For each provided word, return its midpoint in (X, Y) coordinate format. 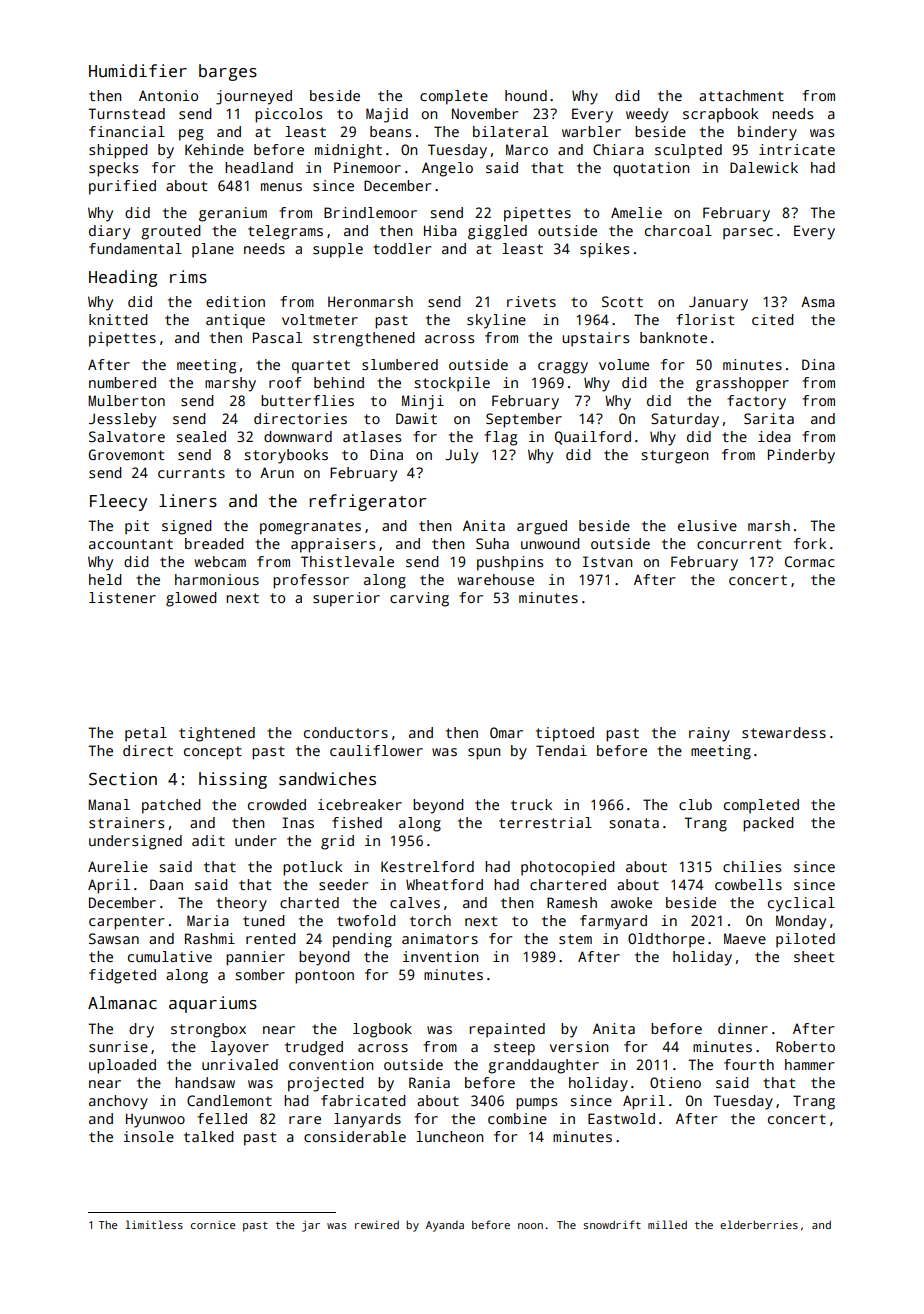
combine (517, 1118)
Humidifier (138, 71)
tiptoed (565, 734)
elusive (707, 525)
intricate (797, 149)
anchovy (118, 1102)
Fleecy (118, 502)
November (485, 113)
